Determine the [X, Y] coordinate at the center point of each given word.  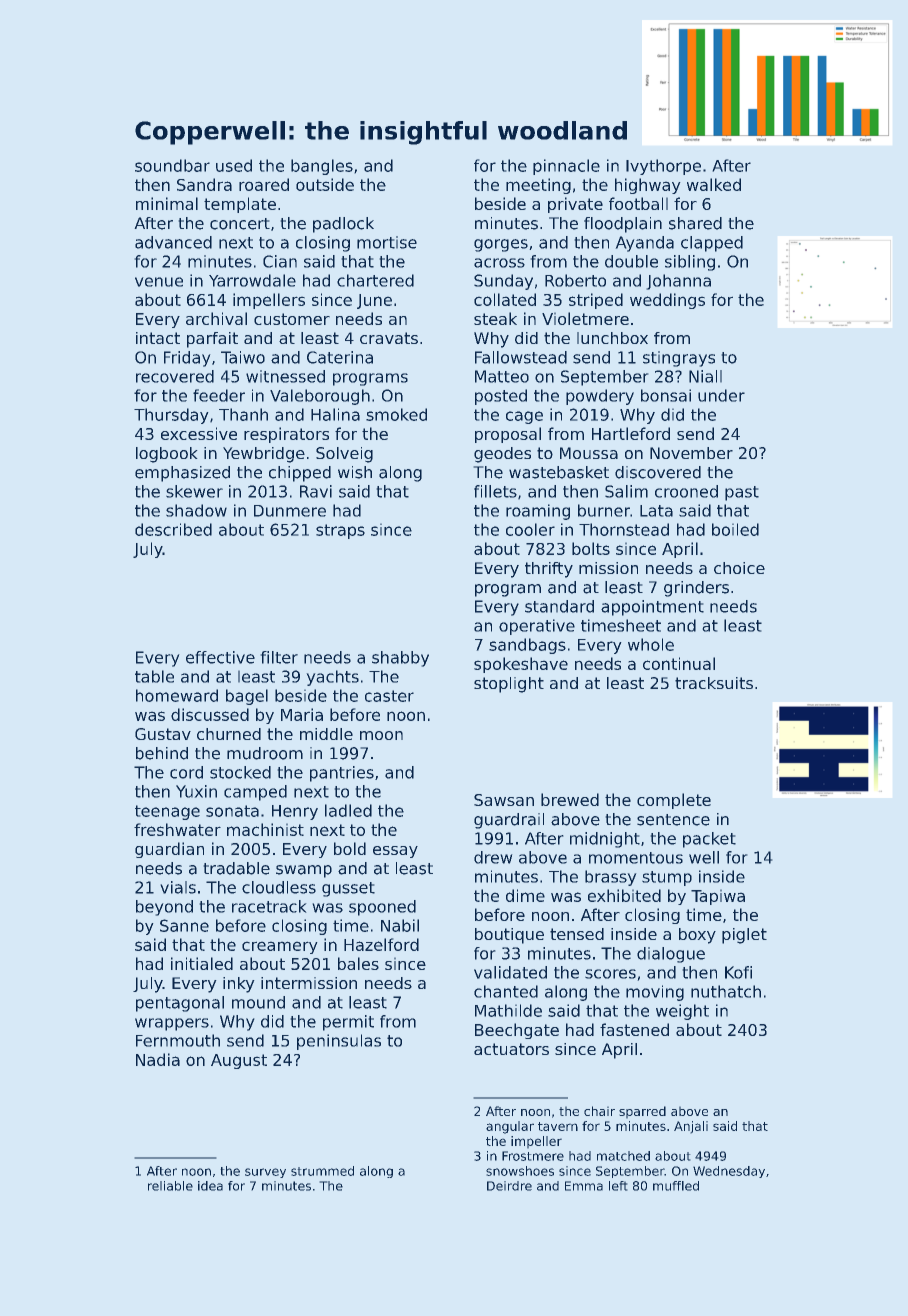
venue [159, 282]
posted [501, 397]
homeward [177, 695]
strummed [322, 1171]
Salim [626, 491]
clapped [712, 244]
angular [510, 1127]
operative [537, 627]
